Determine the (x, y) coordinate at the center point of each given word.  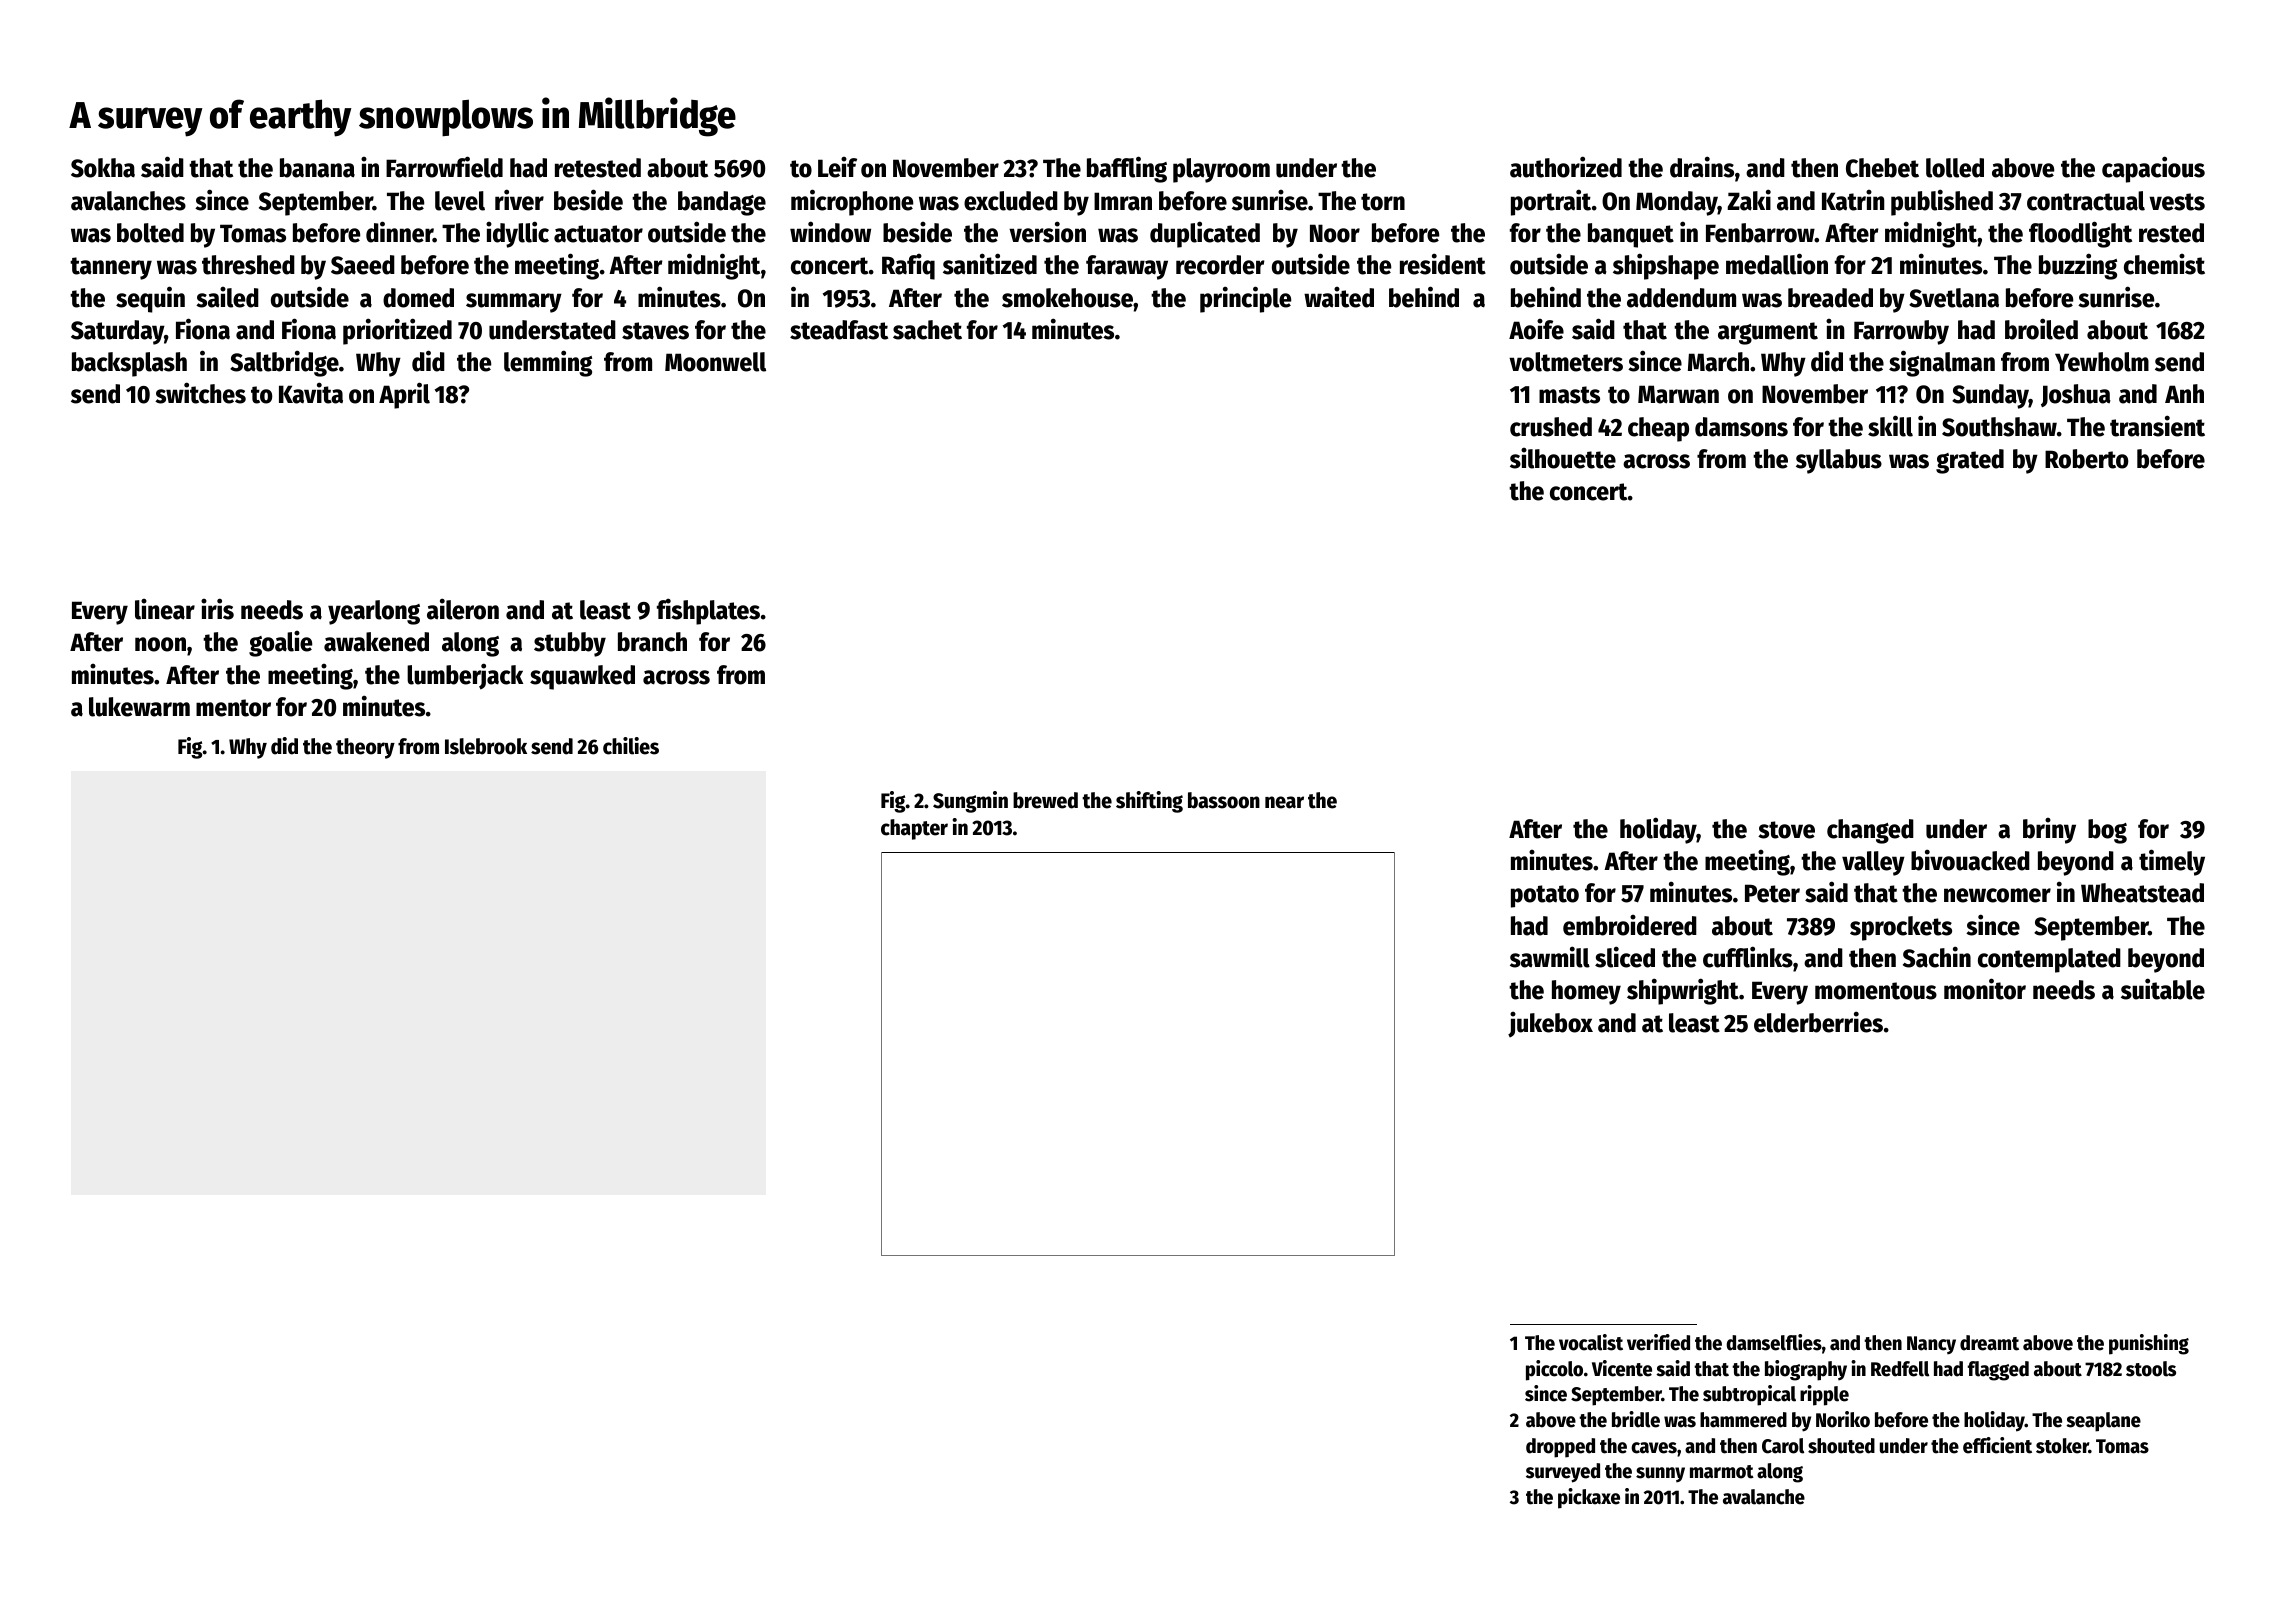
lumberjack (465, 676)
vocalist (1591, 1342)
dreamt (1989, 1343)
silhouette (1563, 458)
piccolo (1554, 1370)
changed (1870, 831)
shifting (1149, 802)
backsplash (129, 364)
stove (1786, 830)
